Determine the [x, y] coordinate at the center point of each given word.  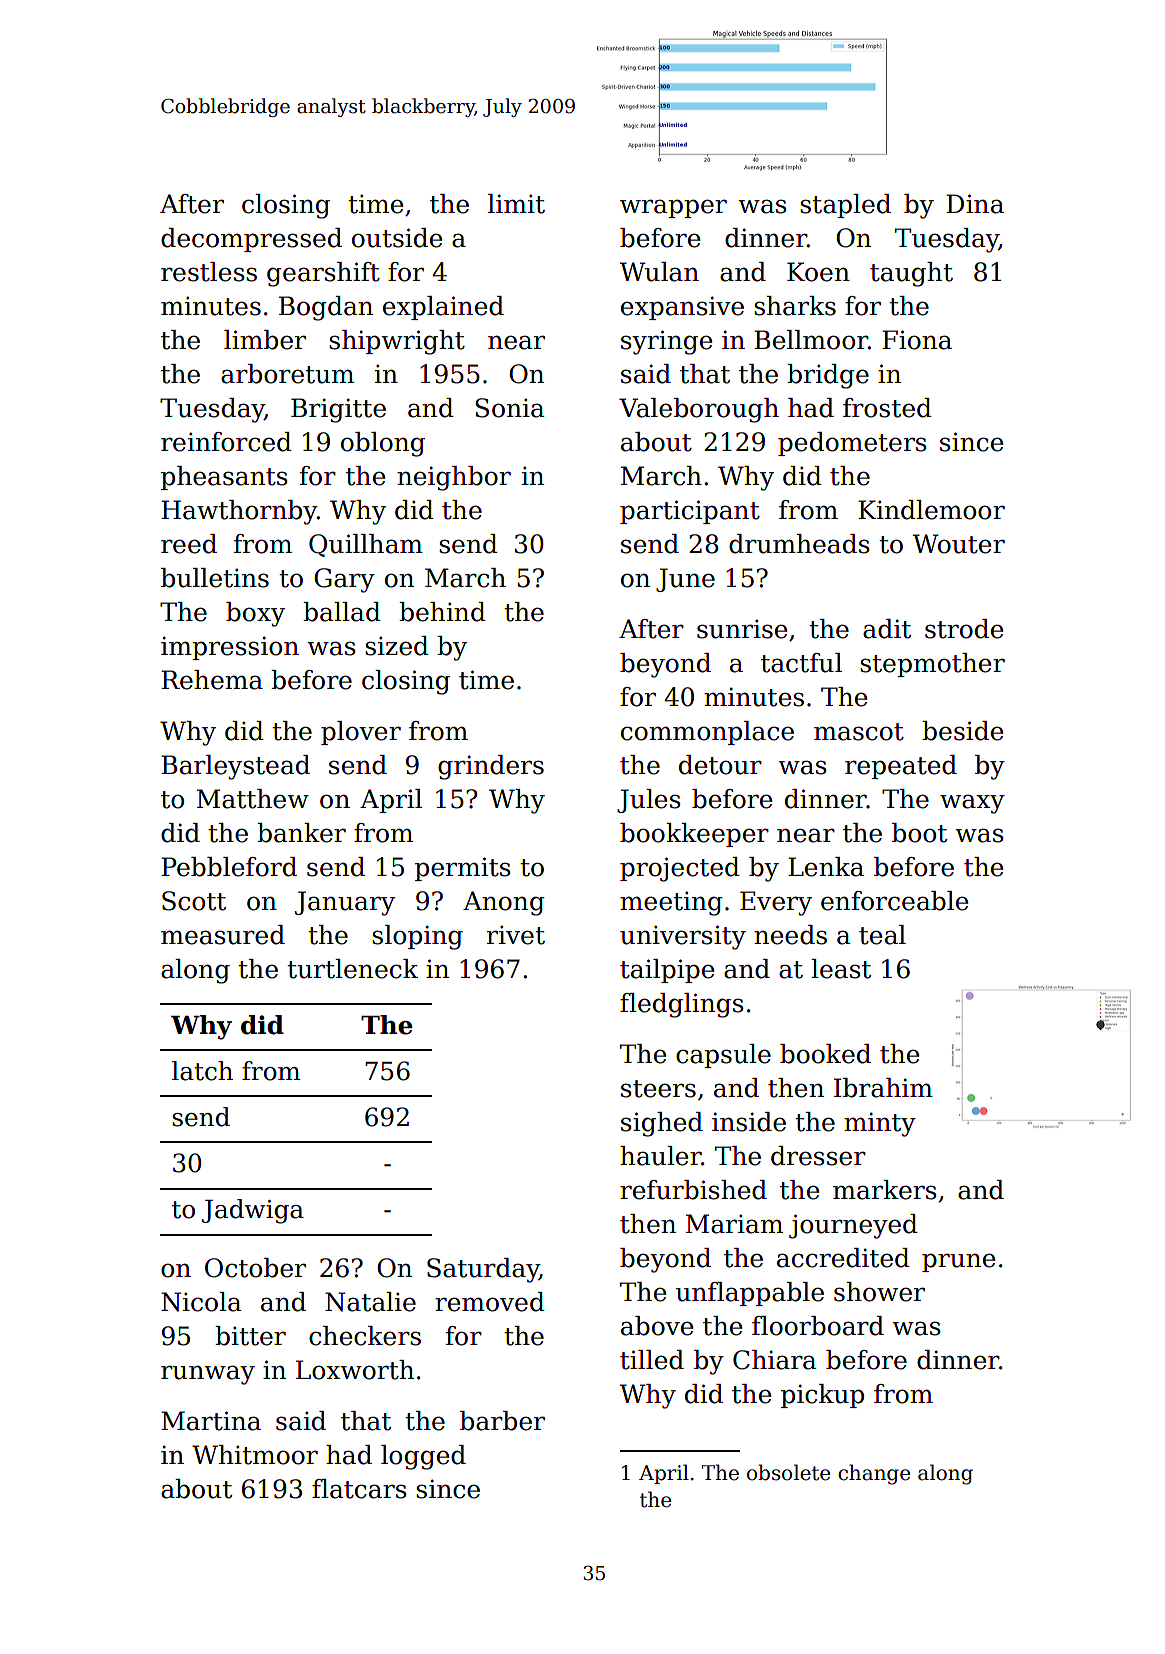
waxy [972, 804]
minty [880, 1124]
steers [658, 1089]
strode [964, 629]
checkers [365, 1336]
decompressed [251, 240]
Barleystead [235, 767]
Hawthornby [239, 512]
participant [690, 512]
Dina [975, 204]
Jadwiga [253, 1211]
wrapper [673, 208]
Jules [649, 801]
